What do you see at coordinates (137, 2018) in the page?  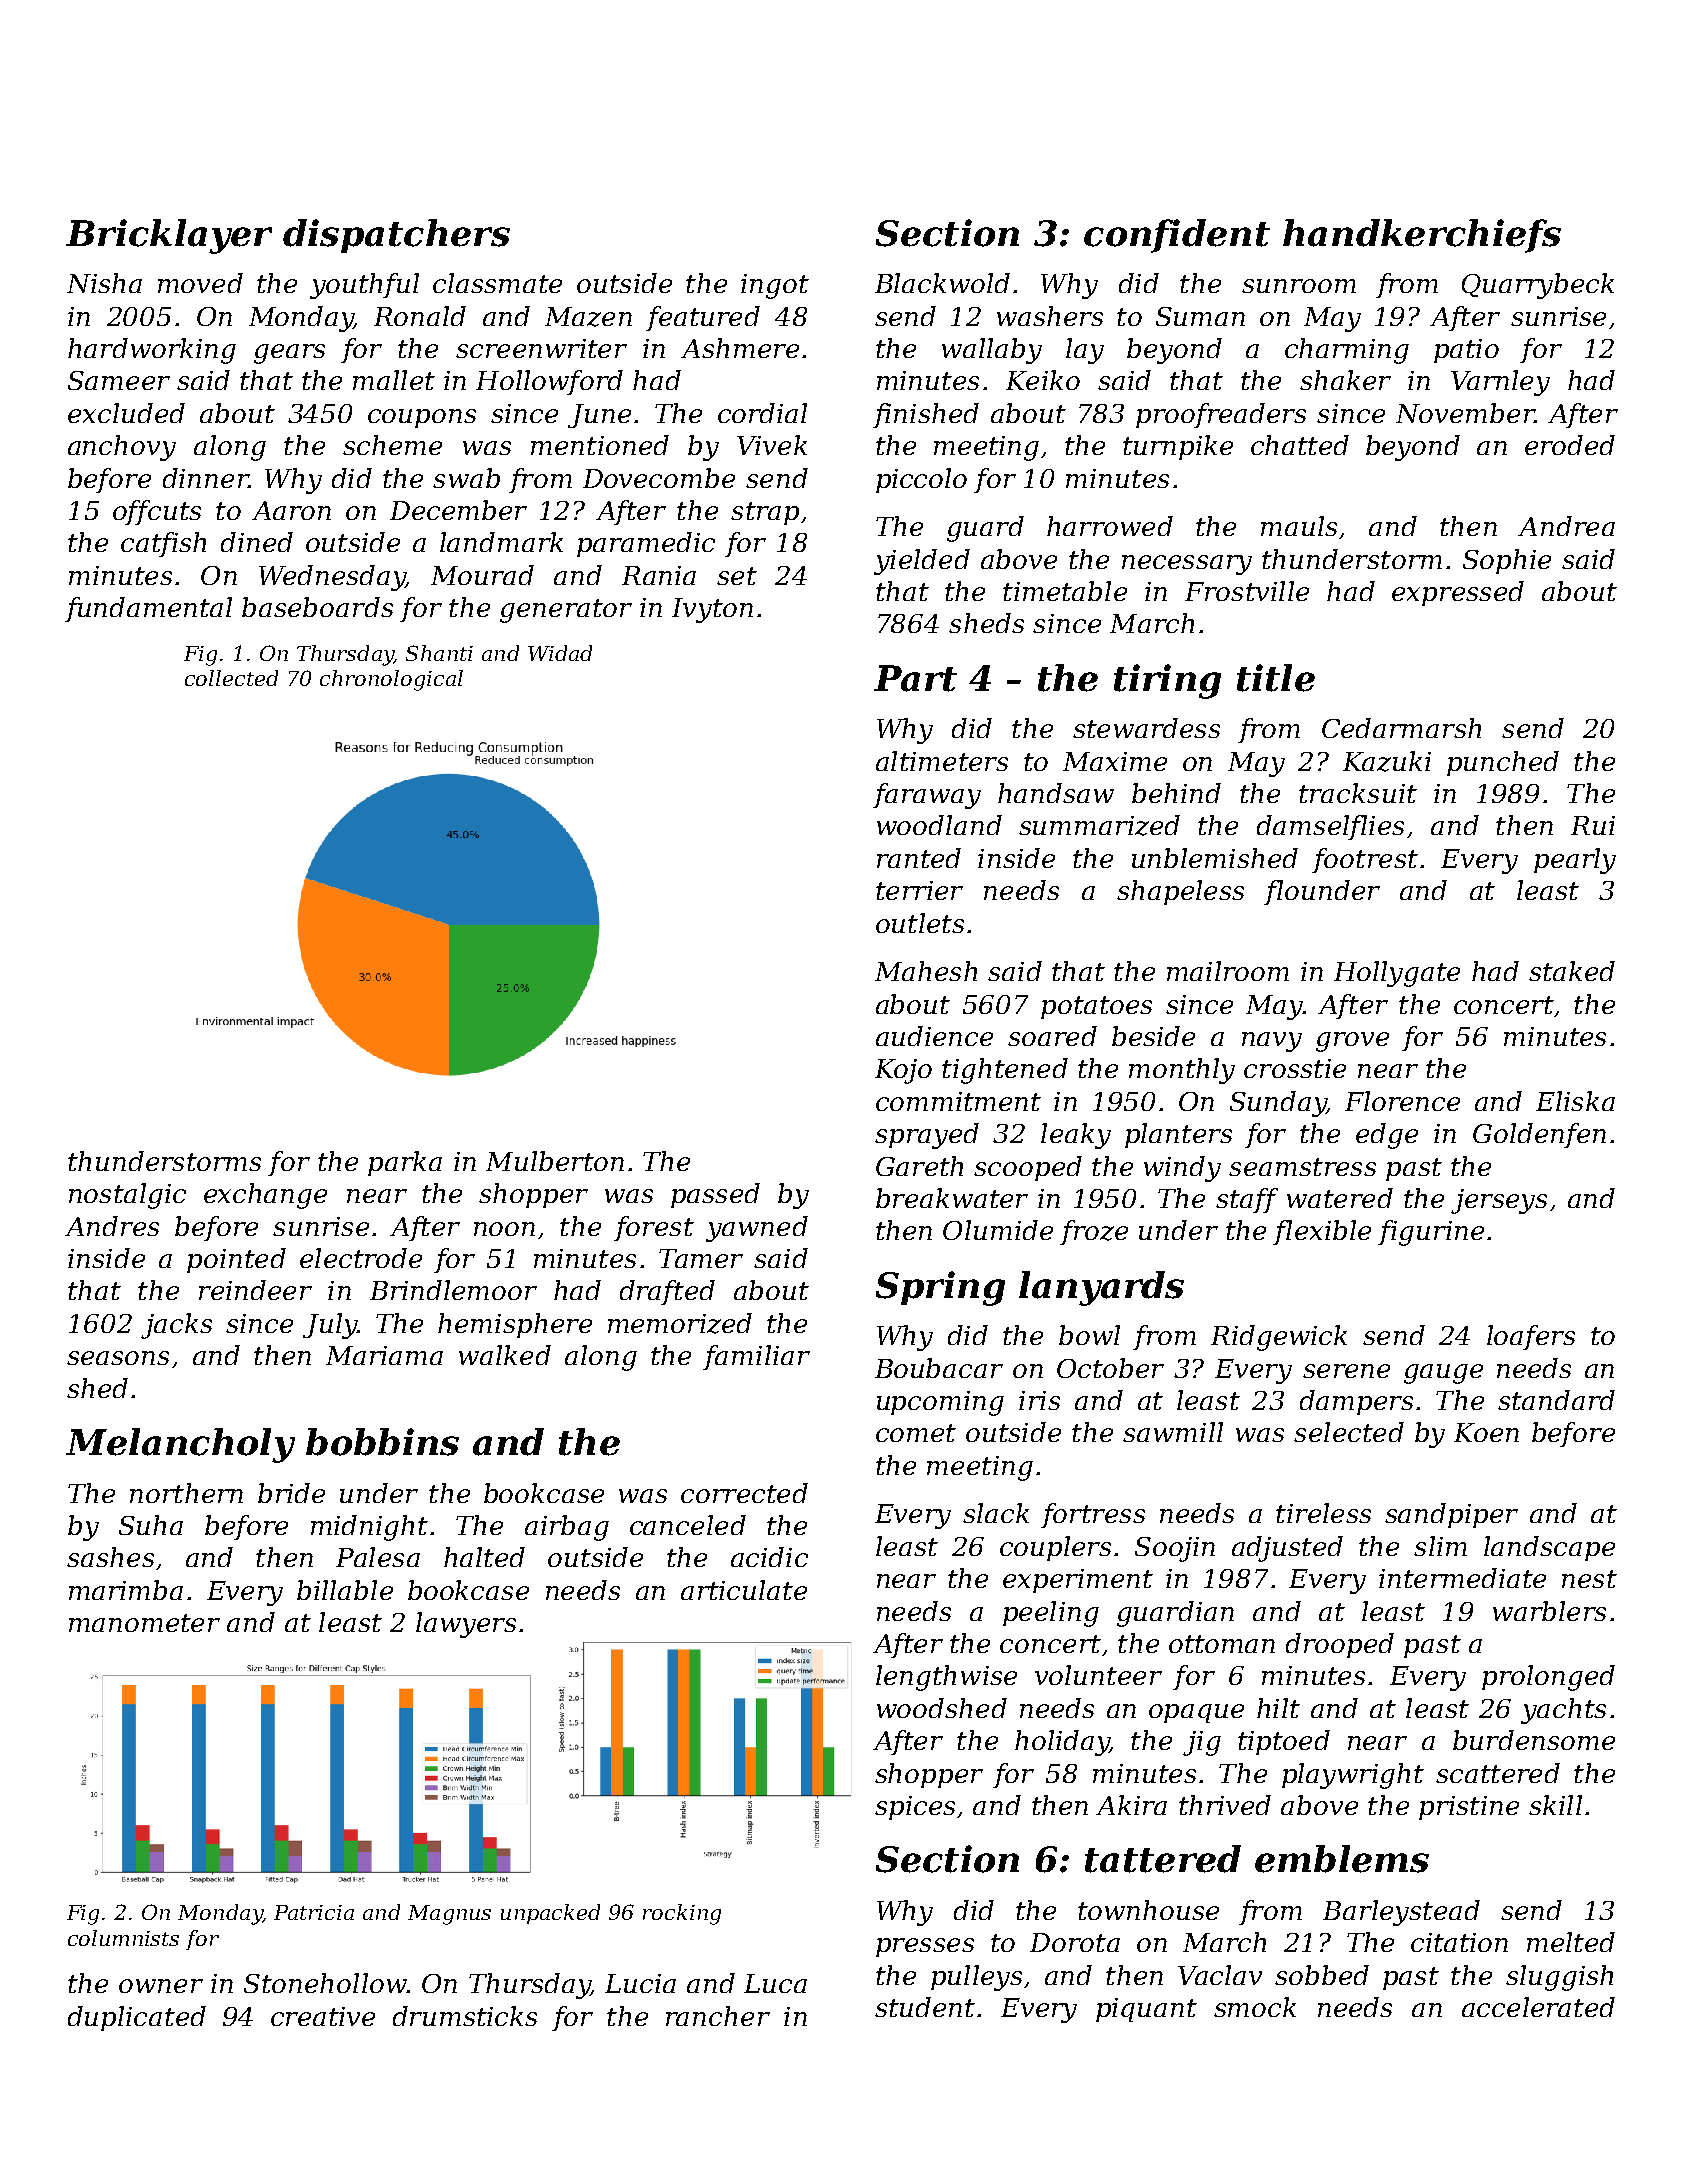 I see `duplicated` at bounding box center [137, 2018].
